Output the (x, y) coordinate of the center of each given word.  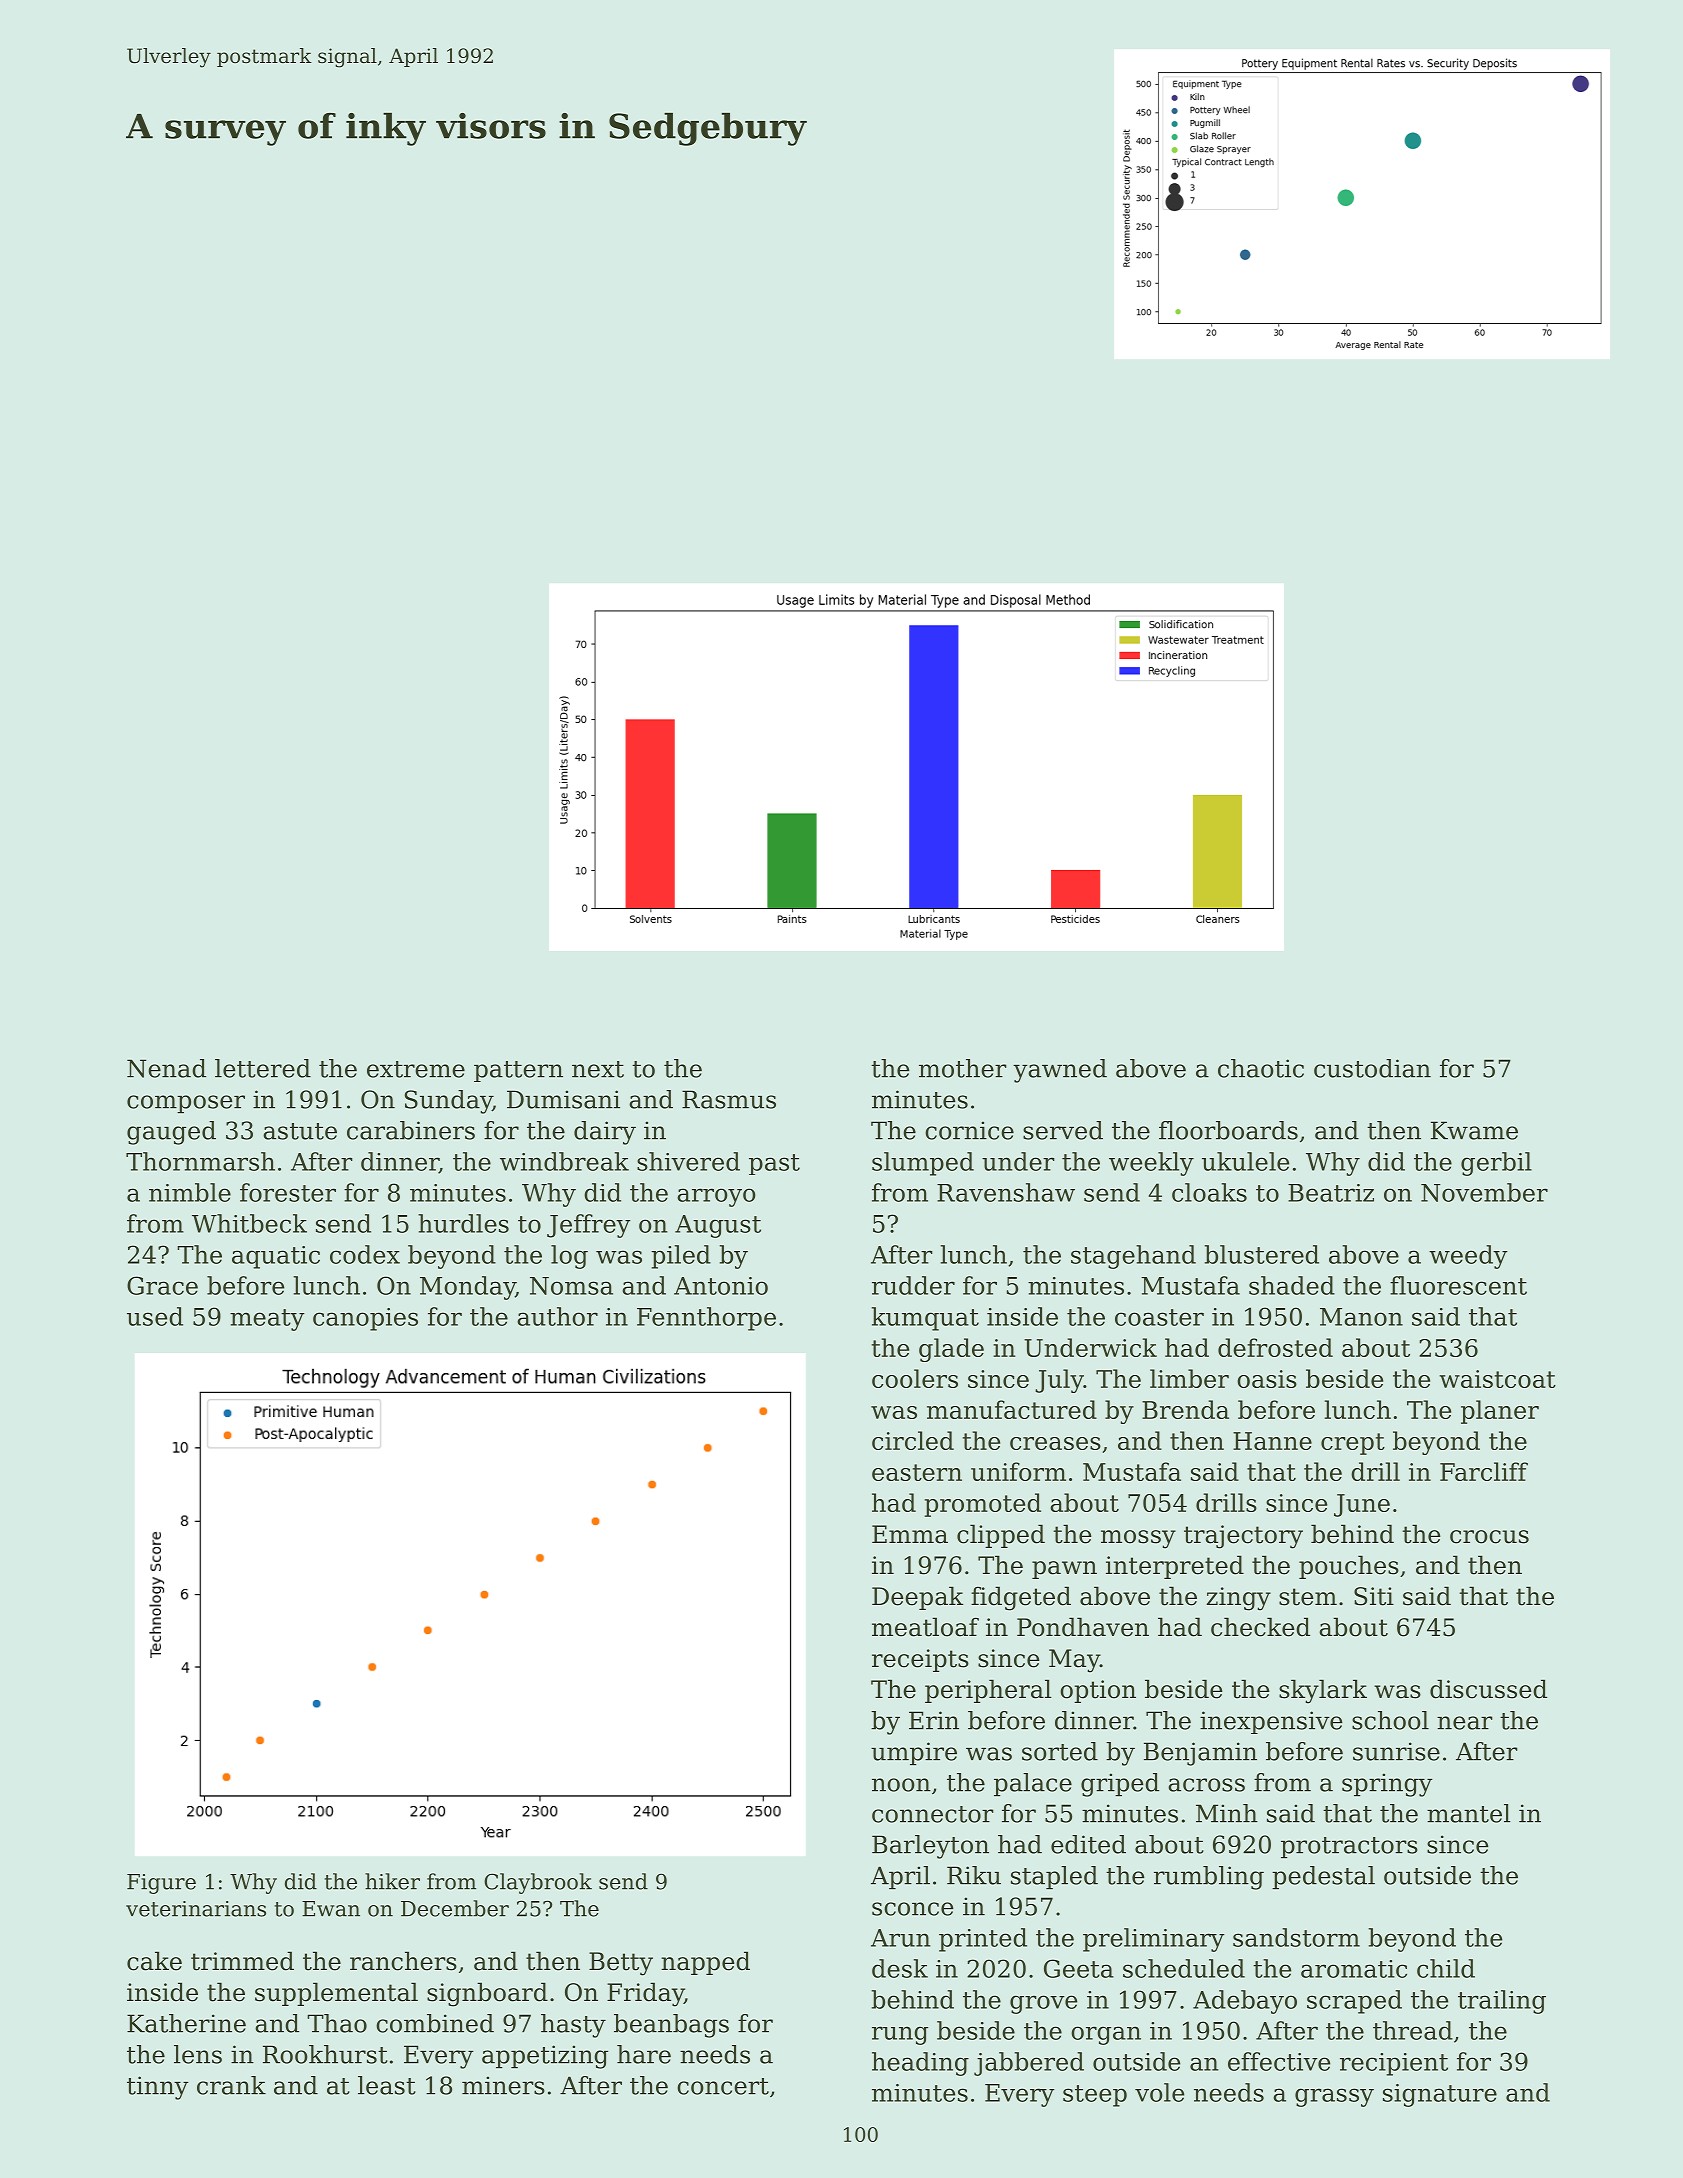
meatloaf (925, 1627)
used (155, 1316)
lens (198, 2054)
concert (723, 2086)
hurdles (463, 1223)
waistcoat (1497, 1379)
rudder (913, 1285)
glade (951, 1350)
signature (1440, 2095)
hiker (392, 1881)
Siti (1374, 1596)
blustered (1262, 1254)
